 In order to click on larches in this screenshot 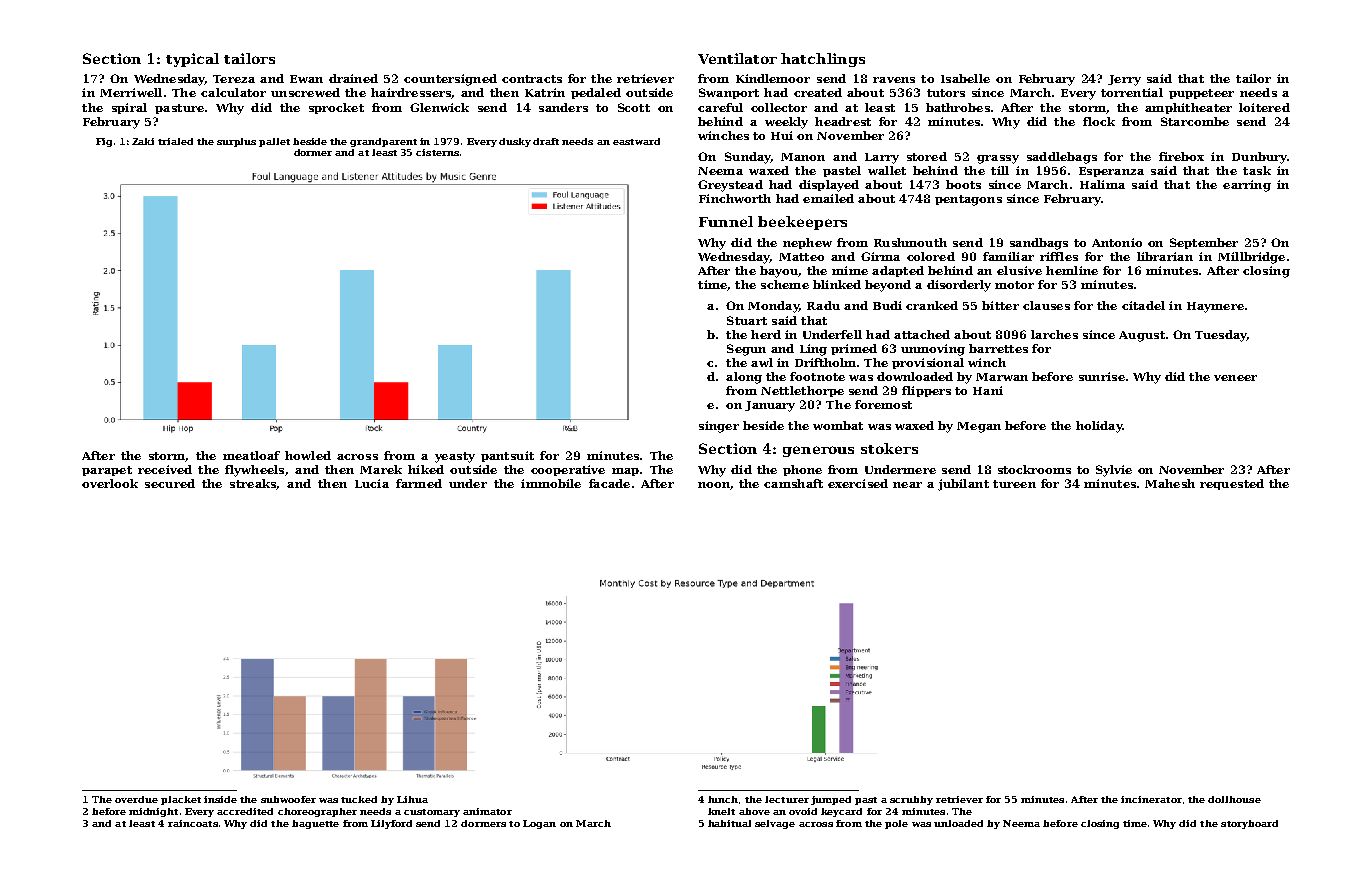, I will do `click(1054, 334)`.
